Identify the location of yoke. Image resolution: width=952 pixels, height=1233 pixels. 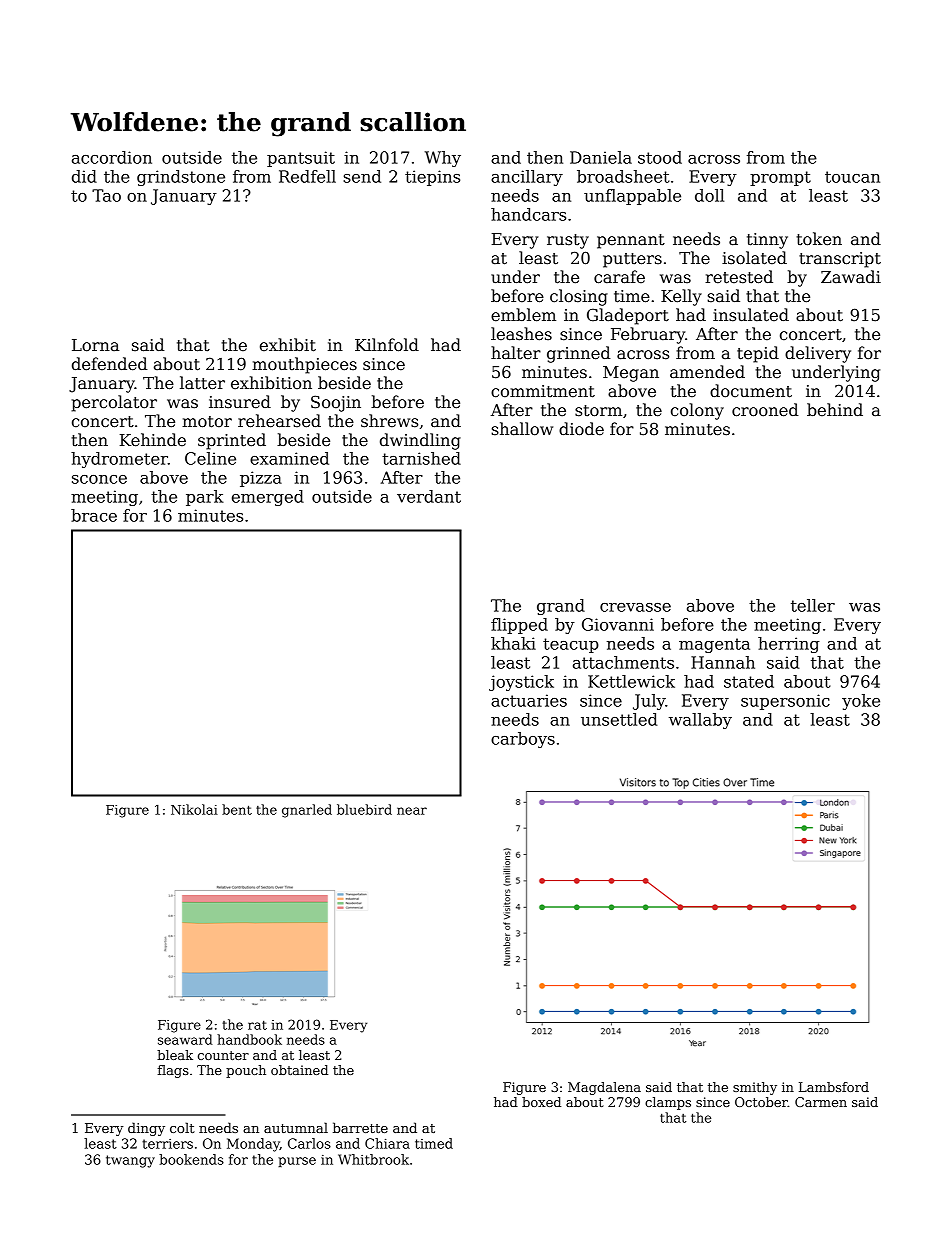
(861, 702).
